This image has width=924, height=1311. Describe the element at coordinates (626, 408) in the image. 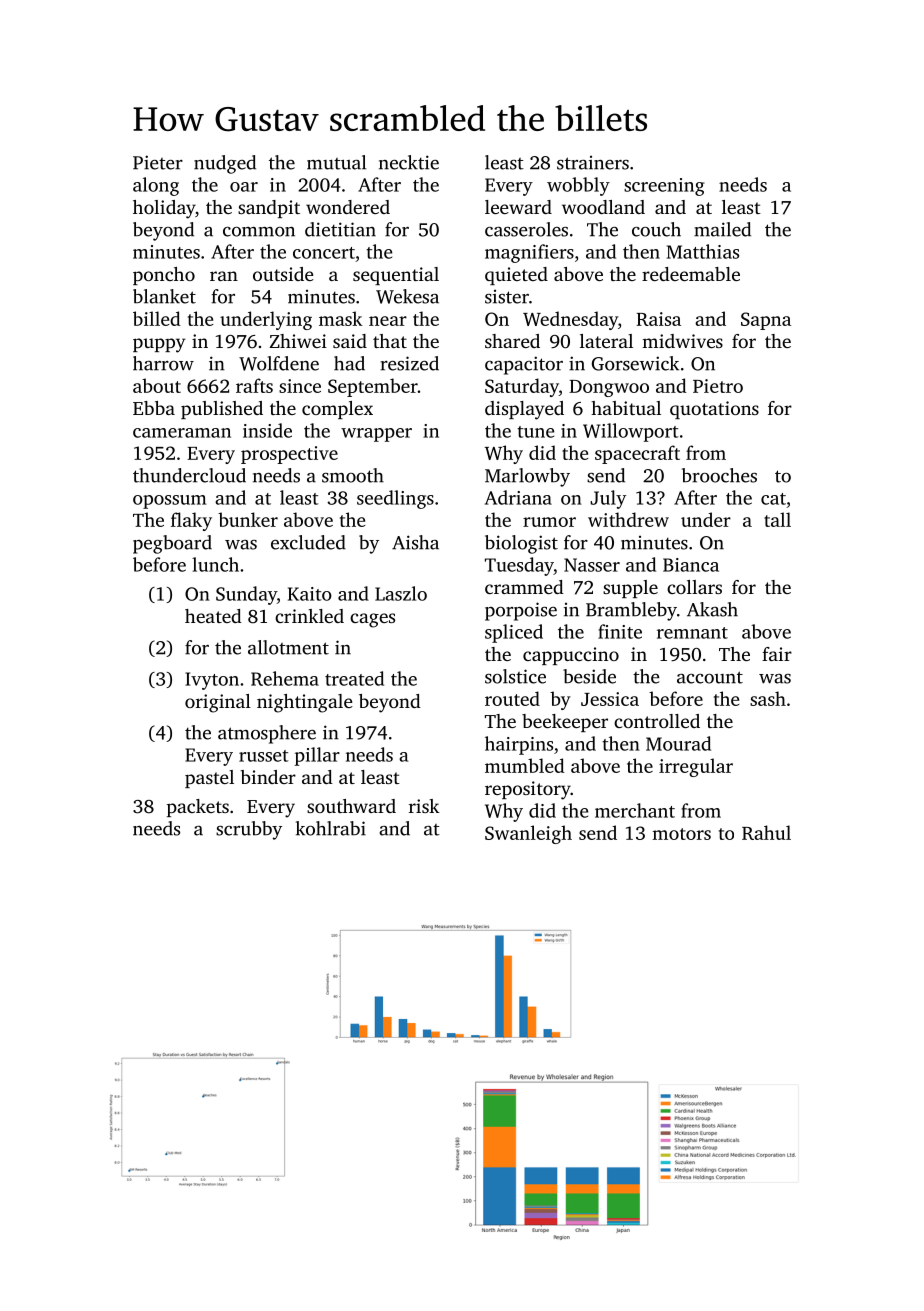

I see `habitual` at that location.
